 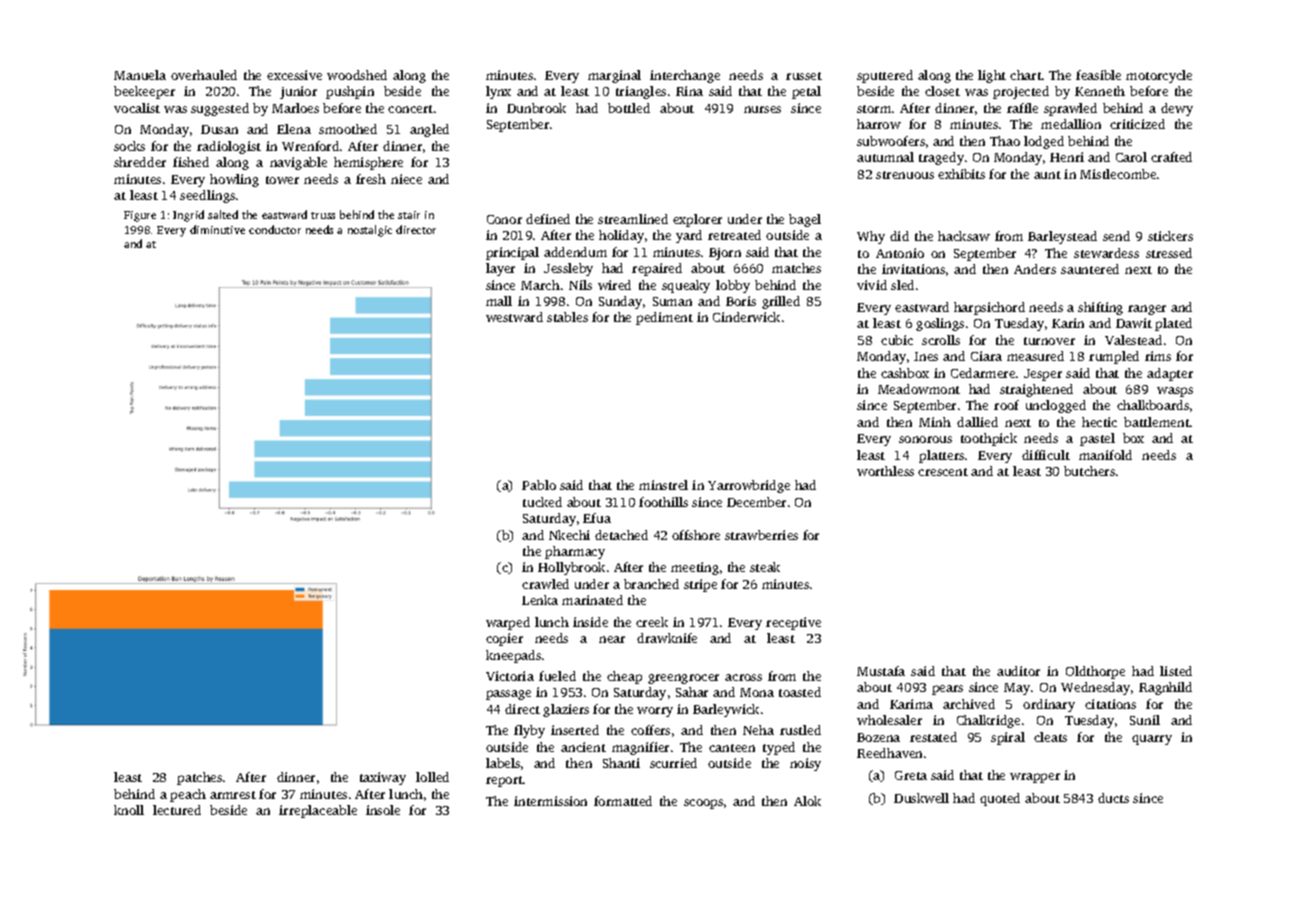 I want to click on Anders, so click(x=1035, y=269).
